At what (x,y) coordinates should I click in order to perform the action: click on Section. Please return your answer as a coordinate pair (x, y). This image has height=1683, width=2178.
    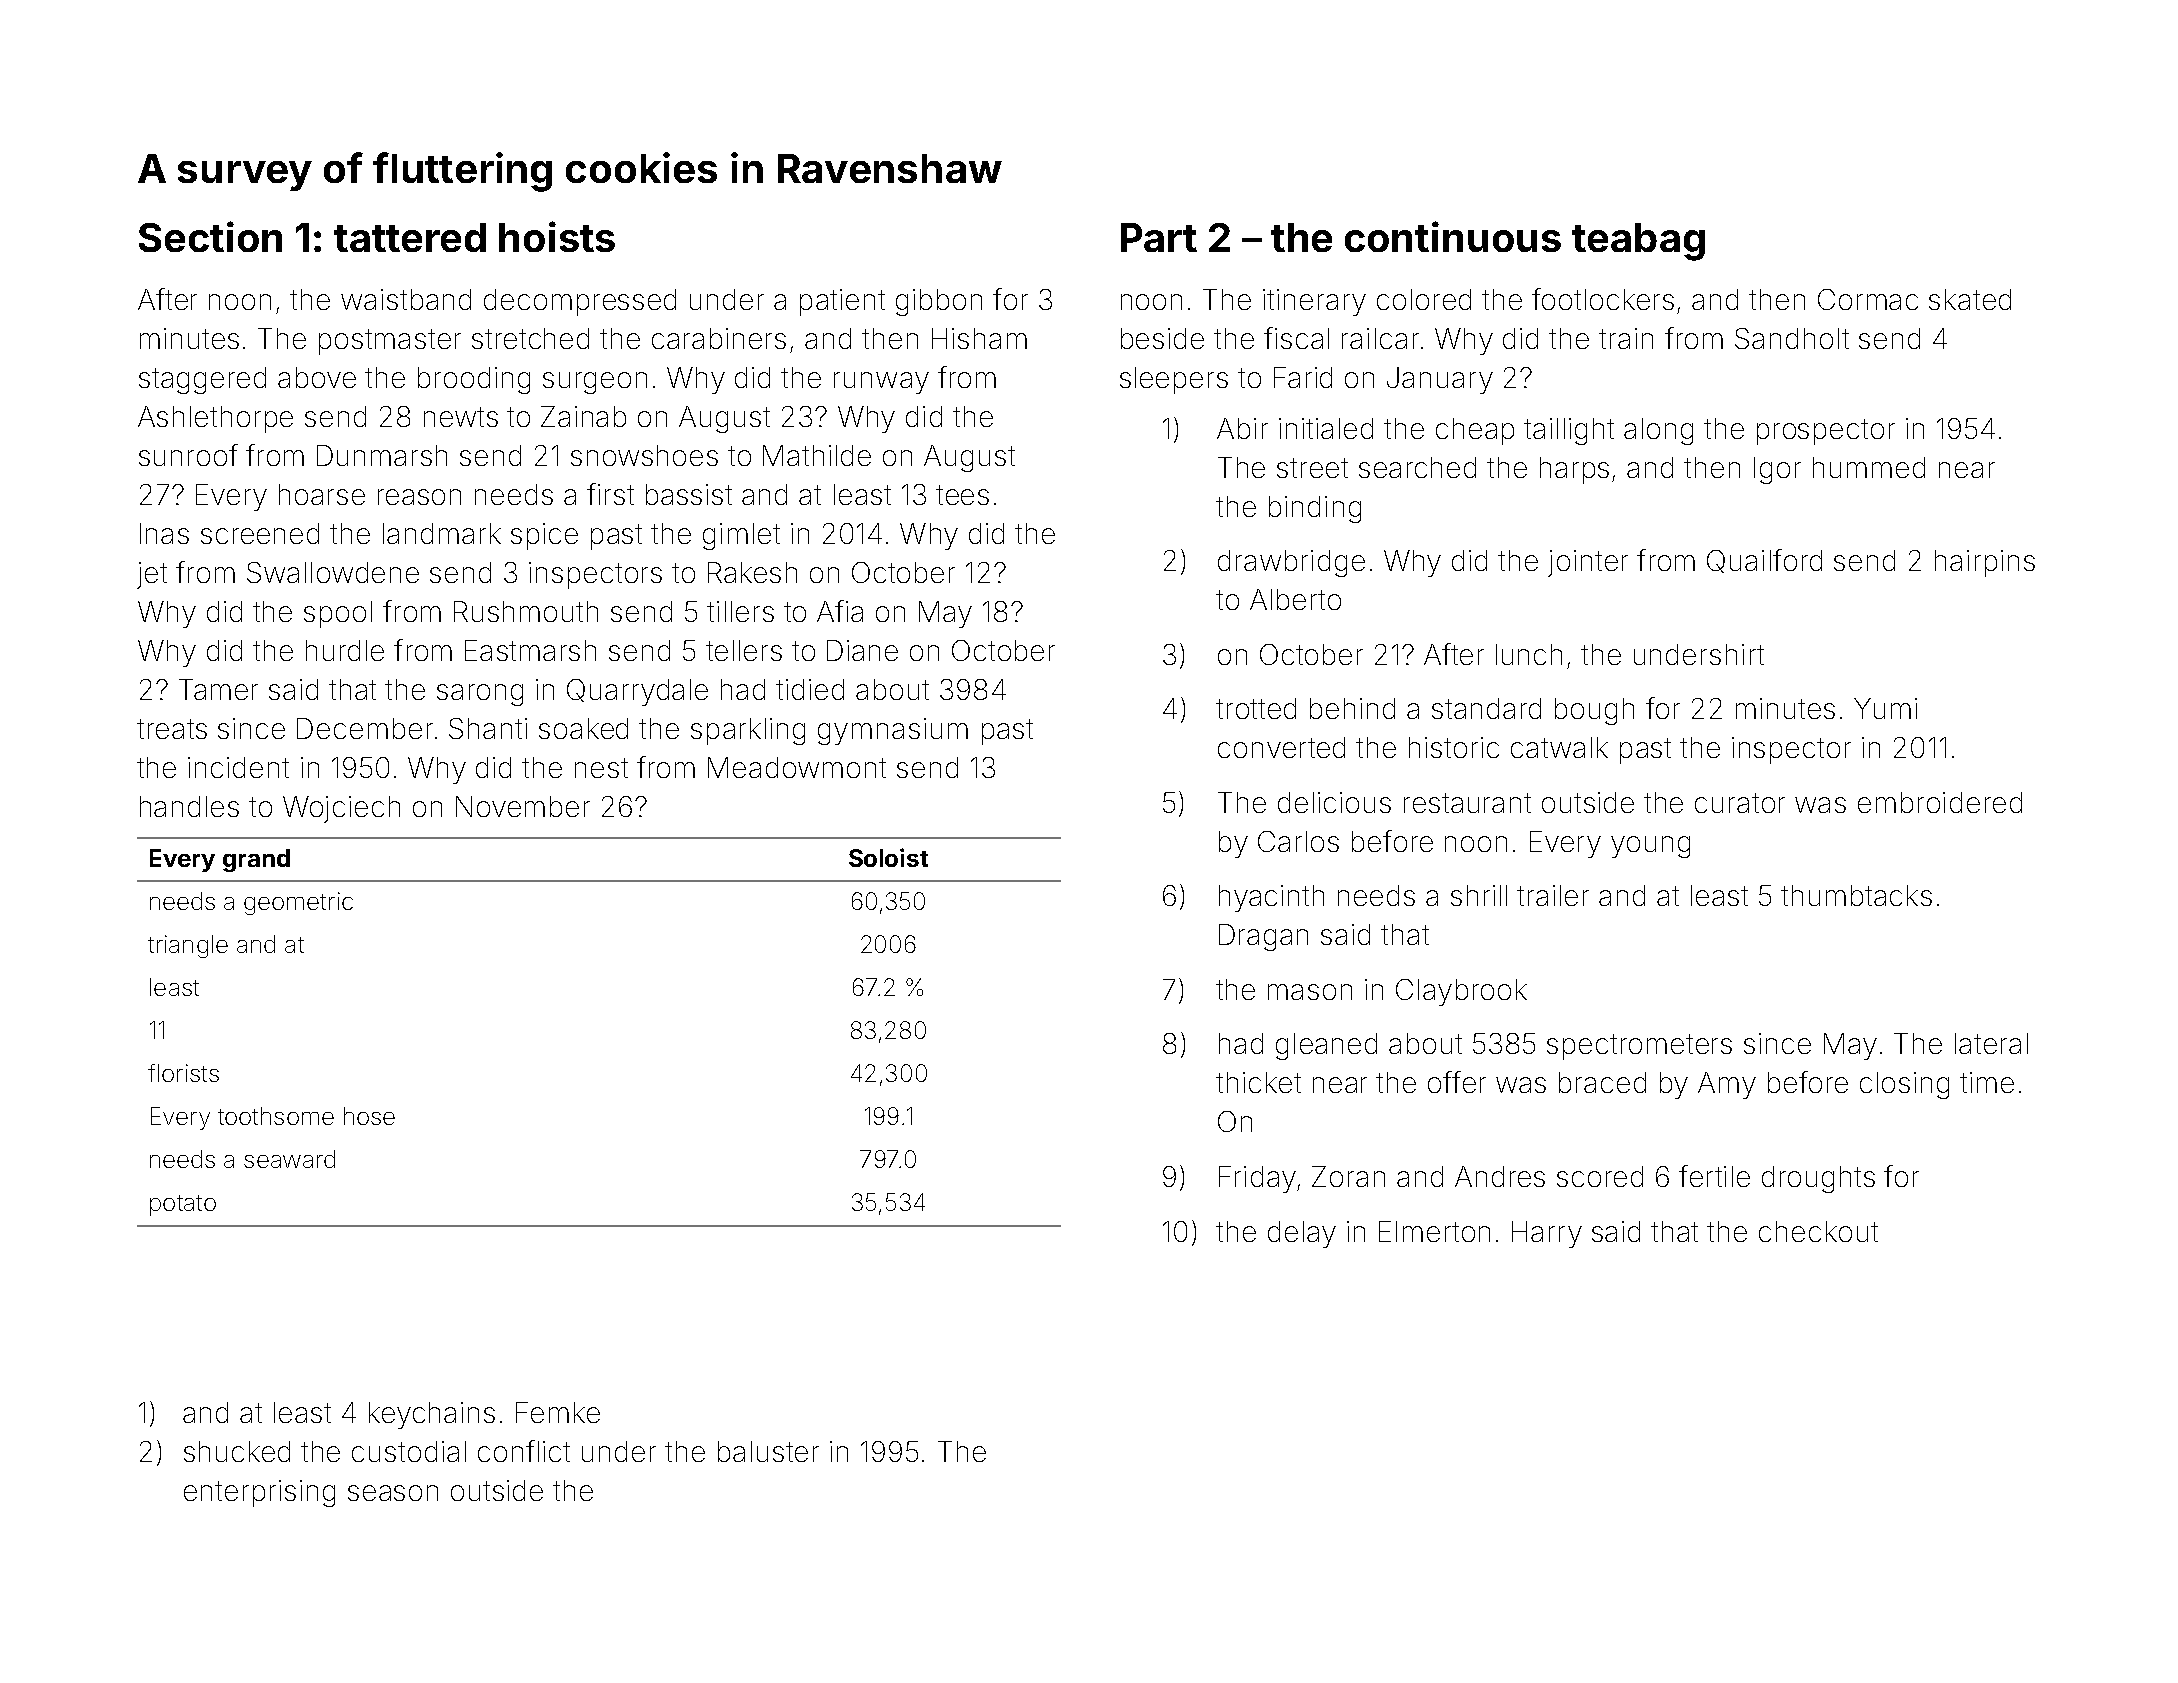
    Looking at the image, I should click on (210, 236).
